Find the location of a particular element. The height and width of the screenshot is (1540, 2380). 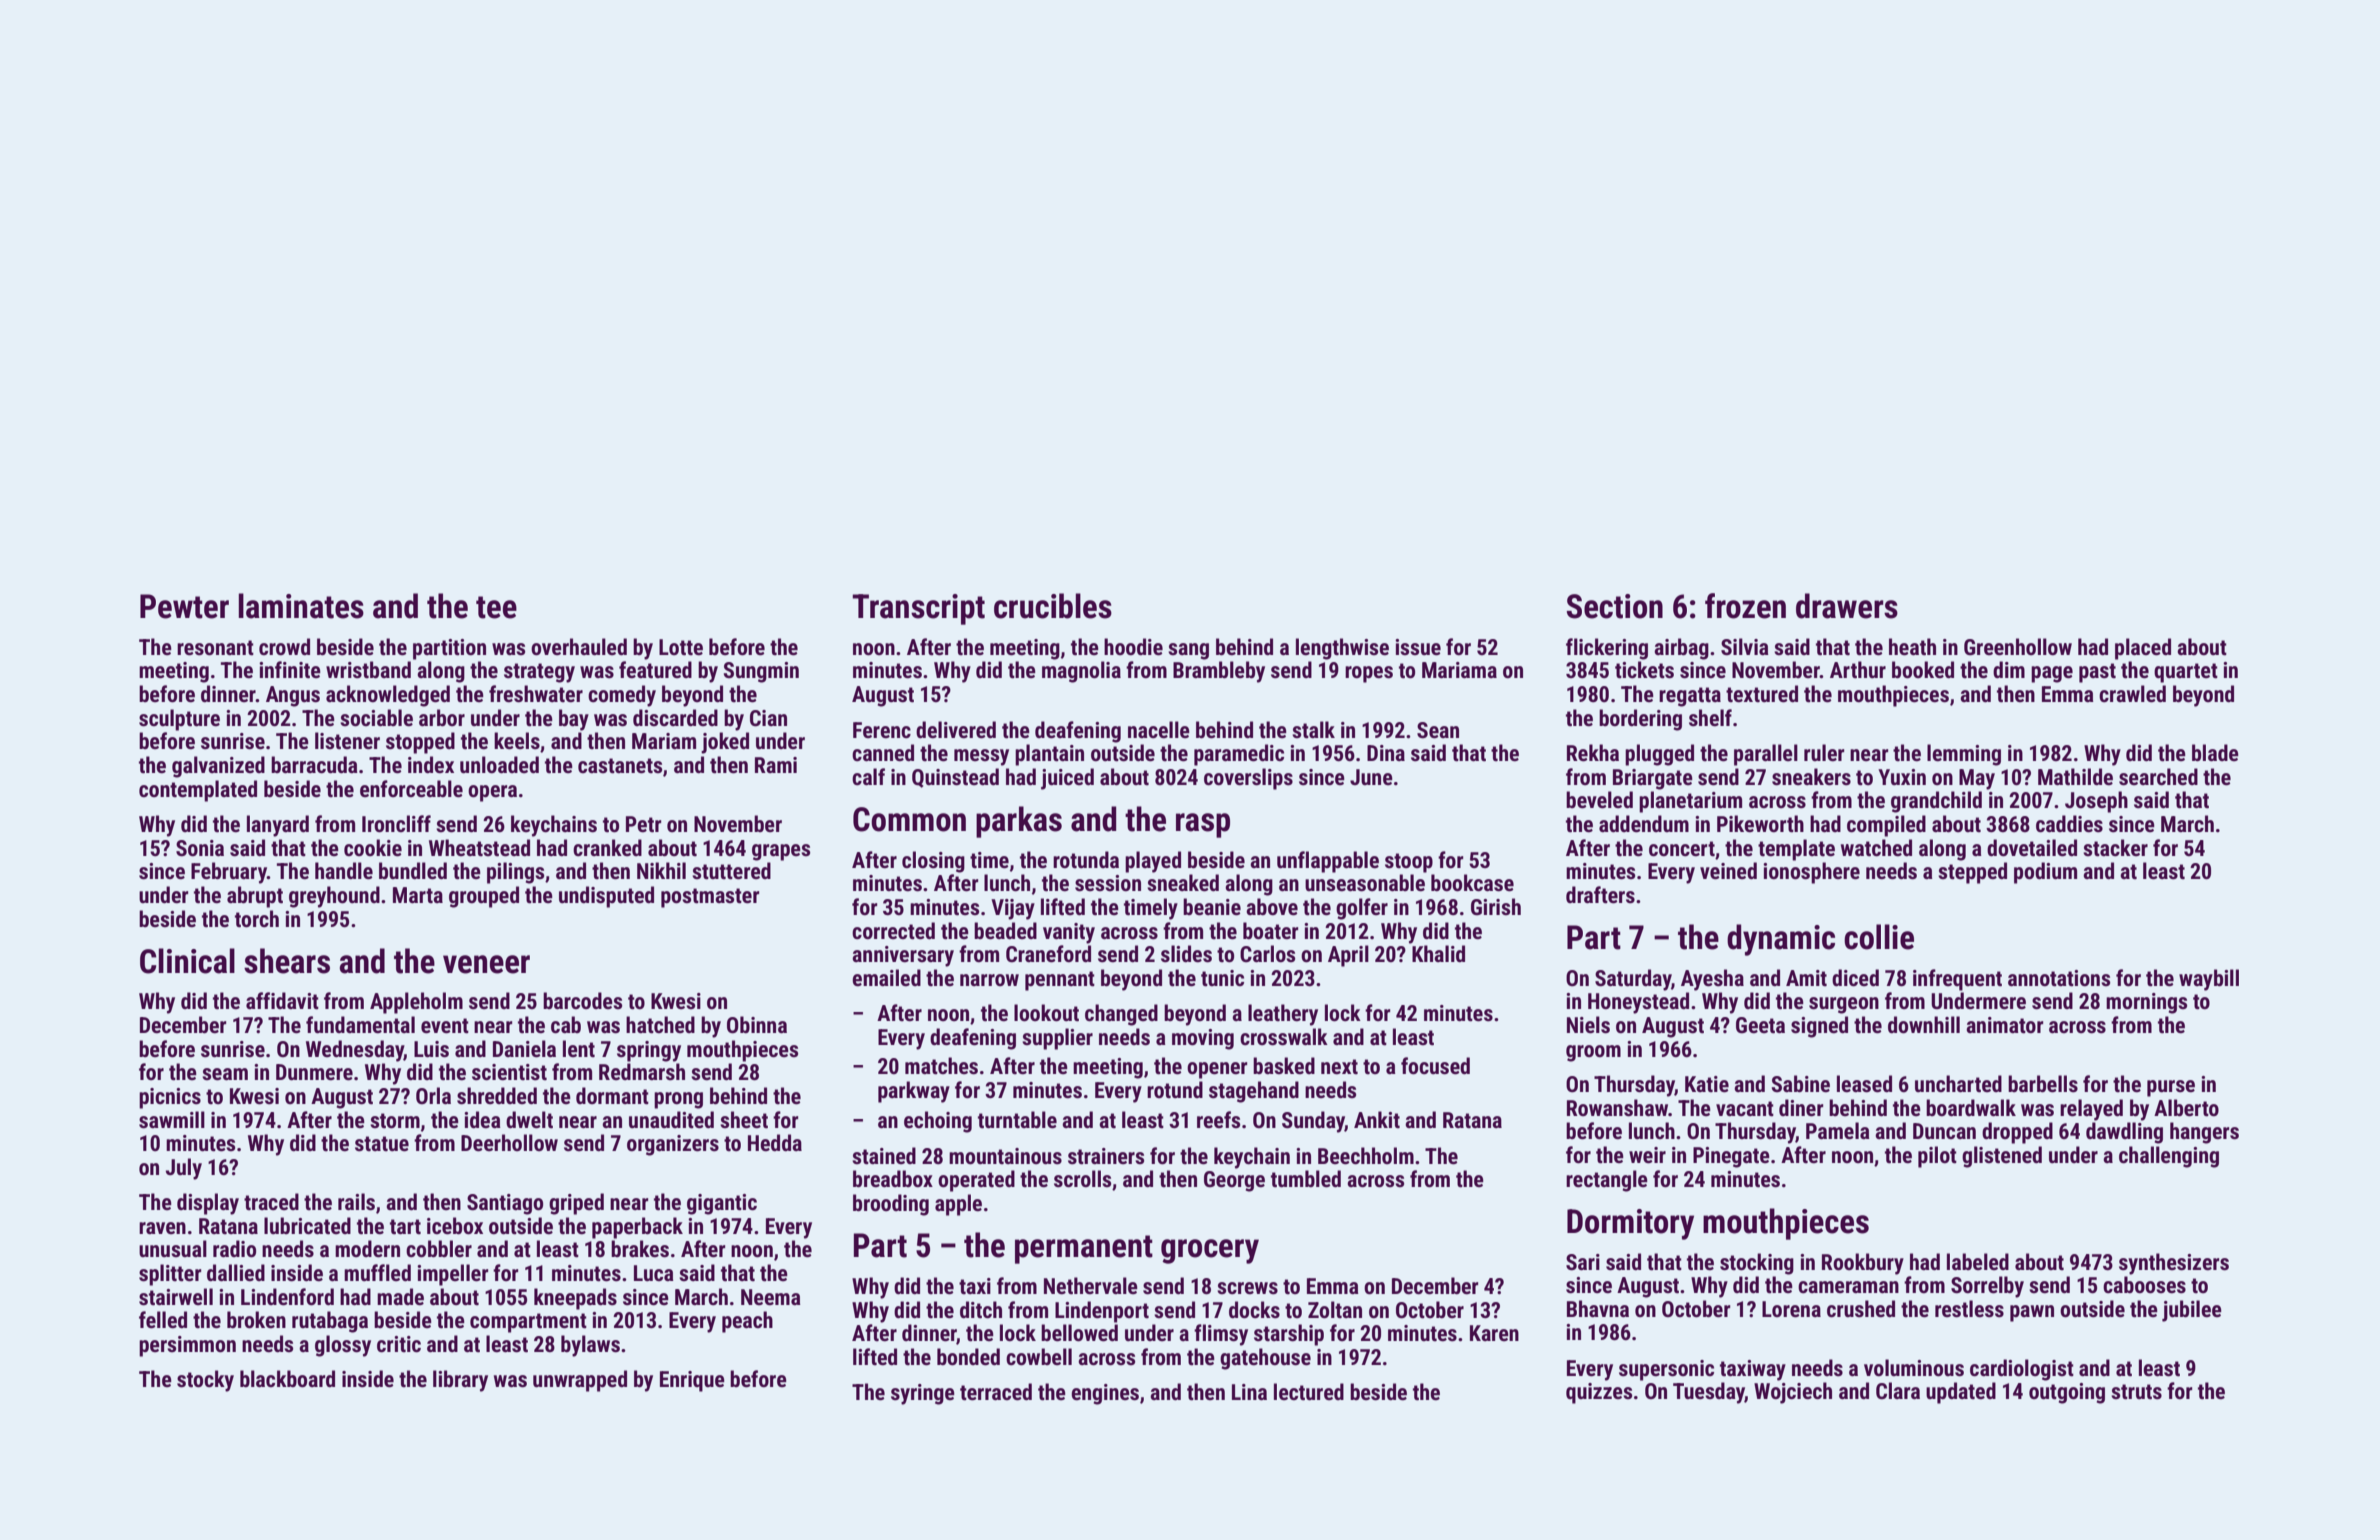

scrolls is located at coordinates (1082, 1179).
